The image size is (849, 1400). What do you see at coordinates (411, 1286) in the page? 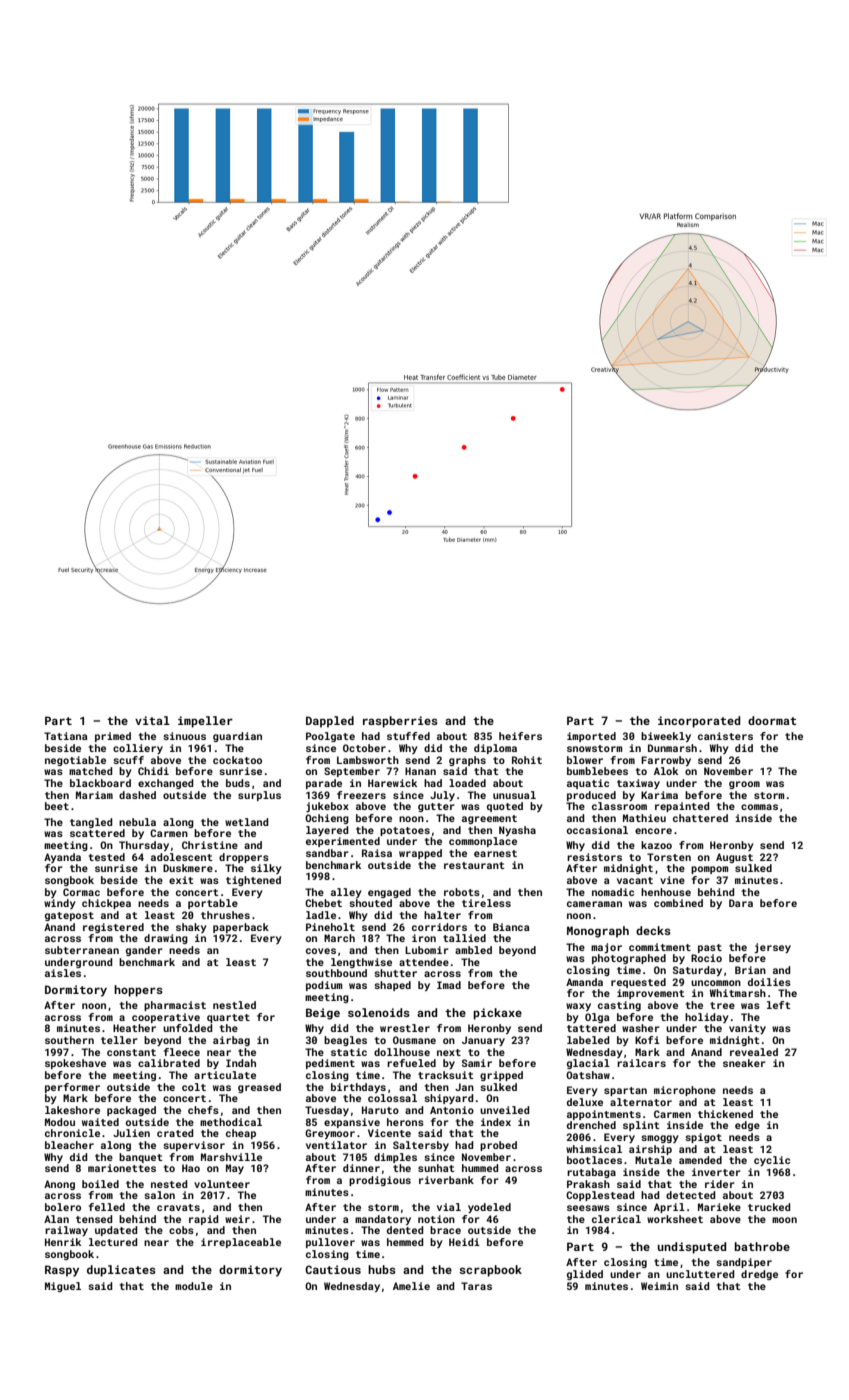
I see `Amelie` at bounding box center [411, 1286].
